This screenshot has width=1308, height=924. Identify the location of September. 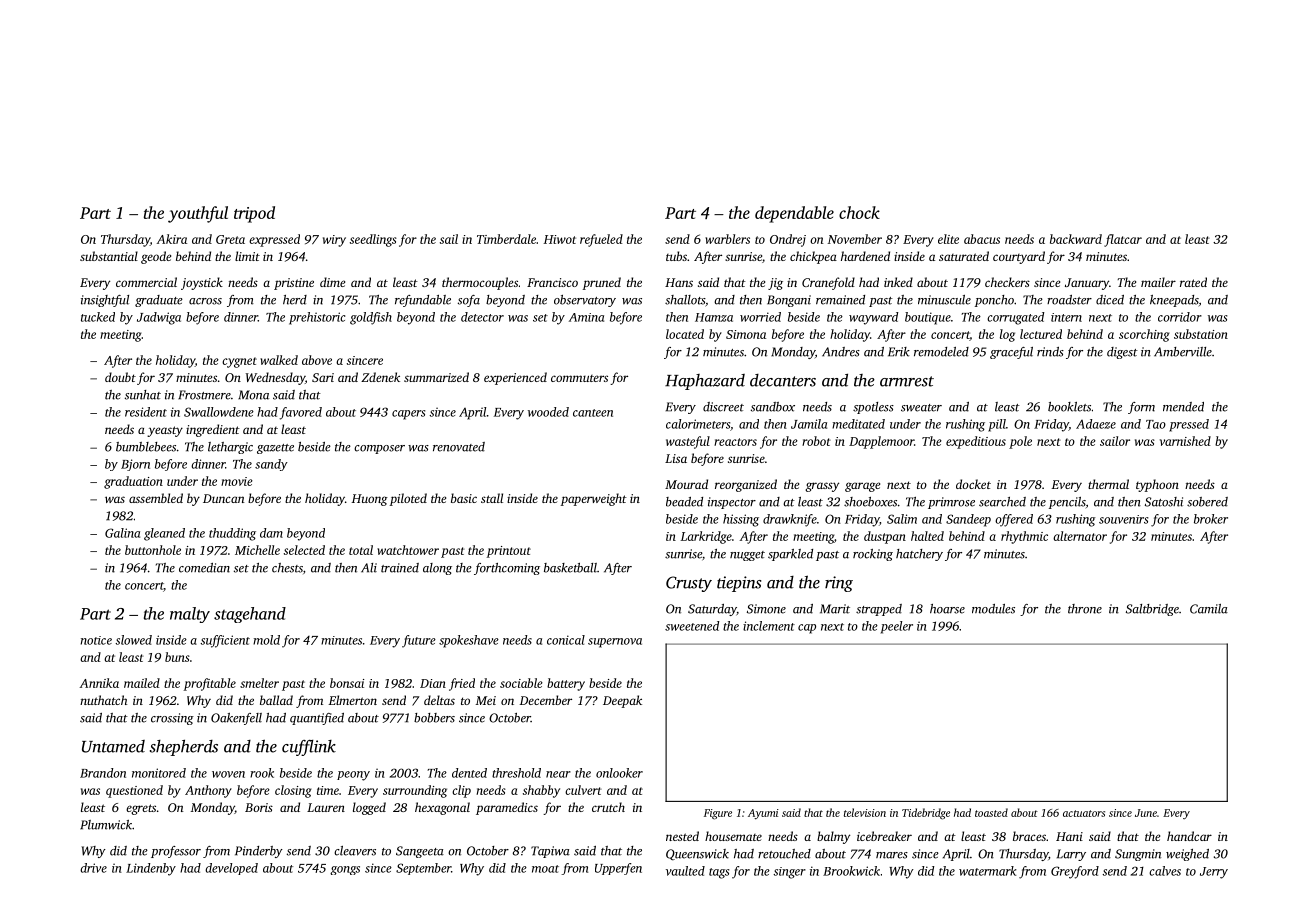
(423, 869).
